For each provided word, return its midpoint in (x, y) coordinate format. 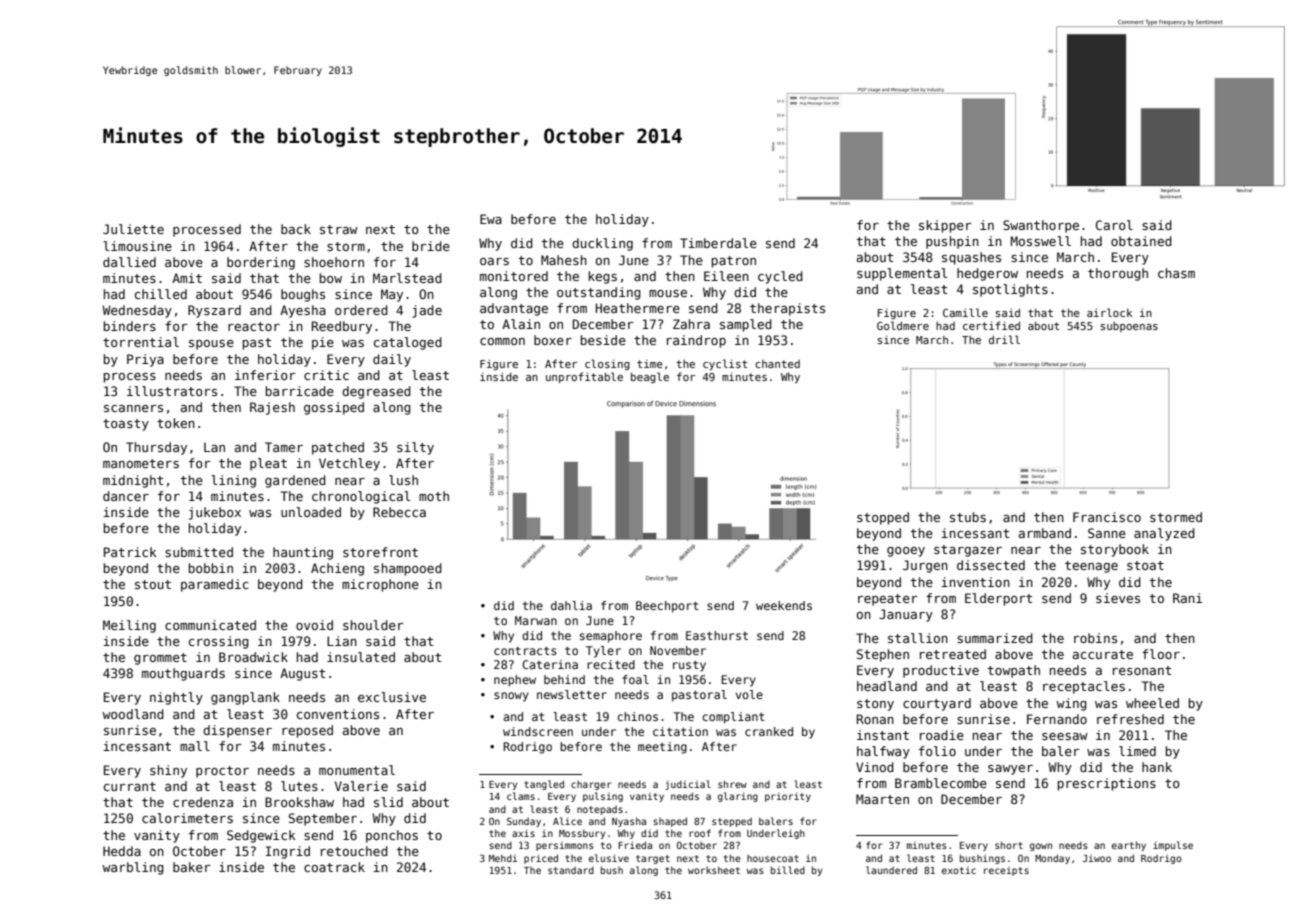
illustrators (172, 391)
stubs (968, 517)
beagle (650, 377)
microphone (380, 585)
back (296, 229)
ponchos (392, 836)
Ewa (491, 219)
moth (434, 496)
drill (1004, 339)
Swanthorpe (1041, 226)
